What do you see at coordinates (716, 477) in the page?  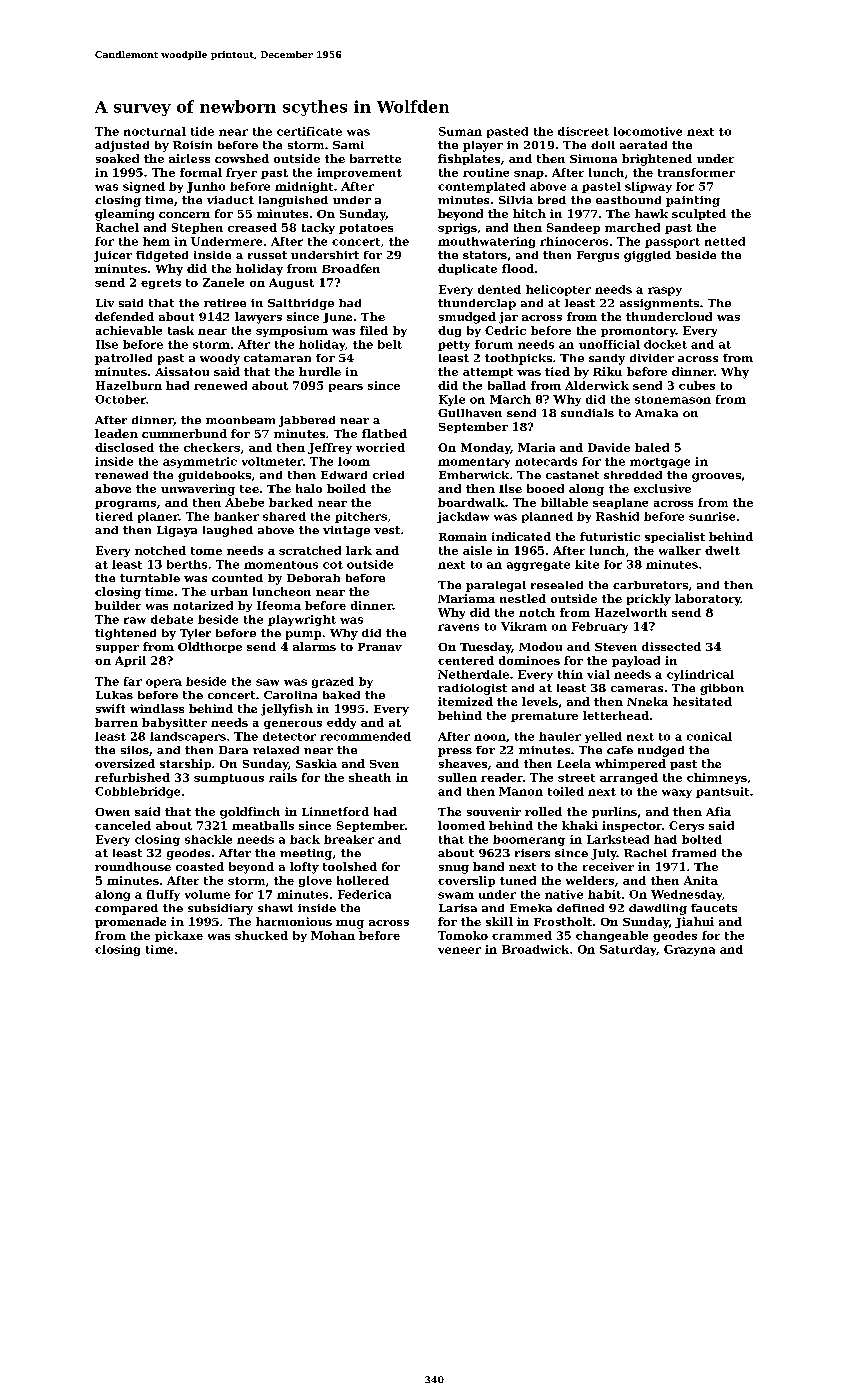 I see `grooves` at bounding box center [716, 477].
